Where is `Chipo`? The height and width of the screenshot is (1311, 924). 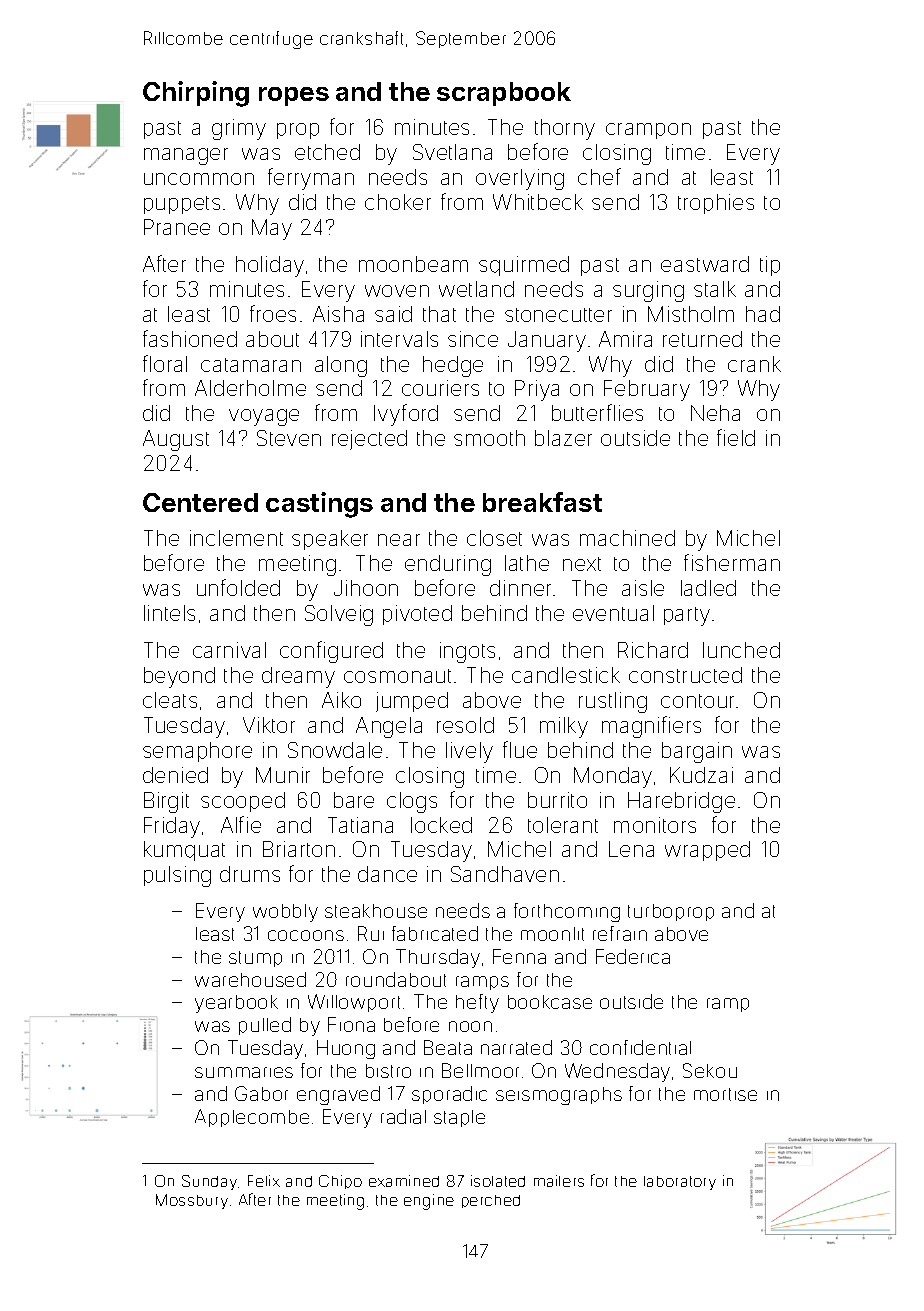
Chipo is located at coordinates (340, 1182).
